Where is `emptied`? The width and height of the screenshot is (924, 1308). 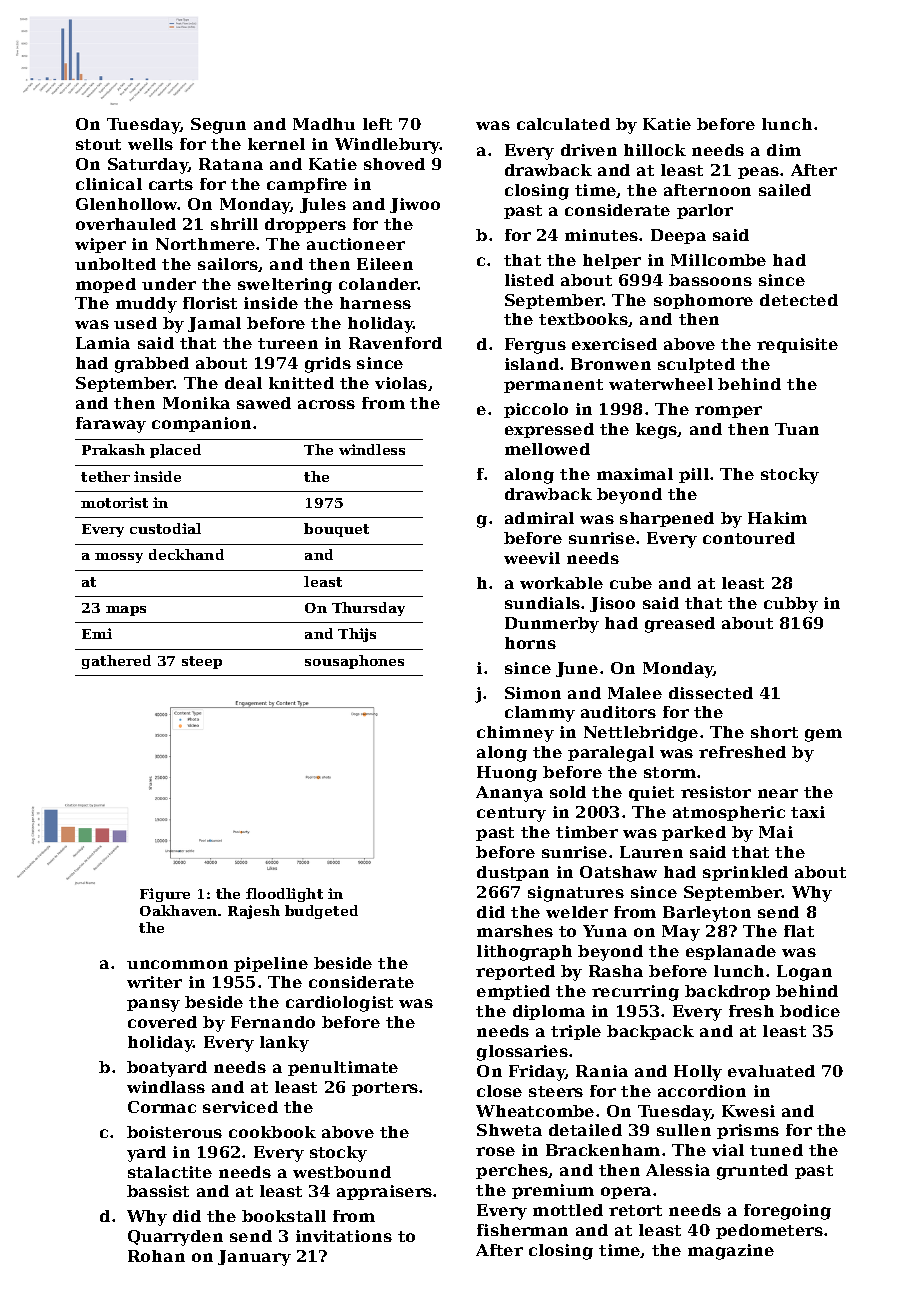 emptied is located at coordinates (513, 992).
